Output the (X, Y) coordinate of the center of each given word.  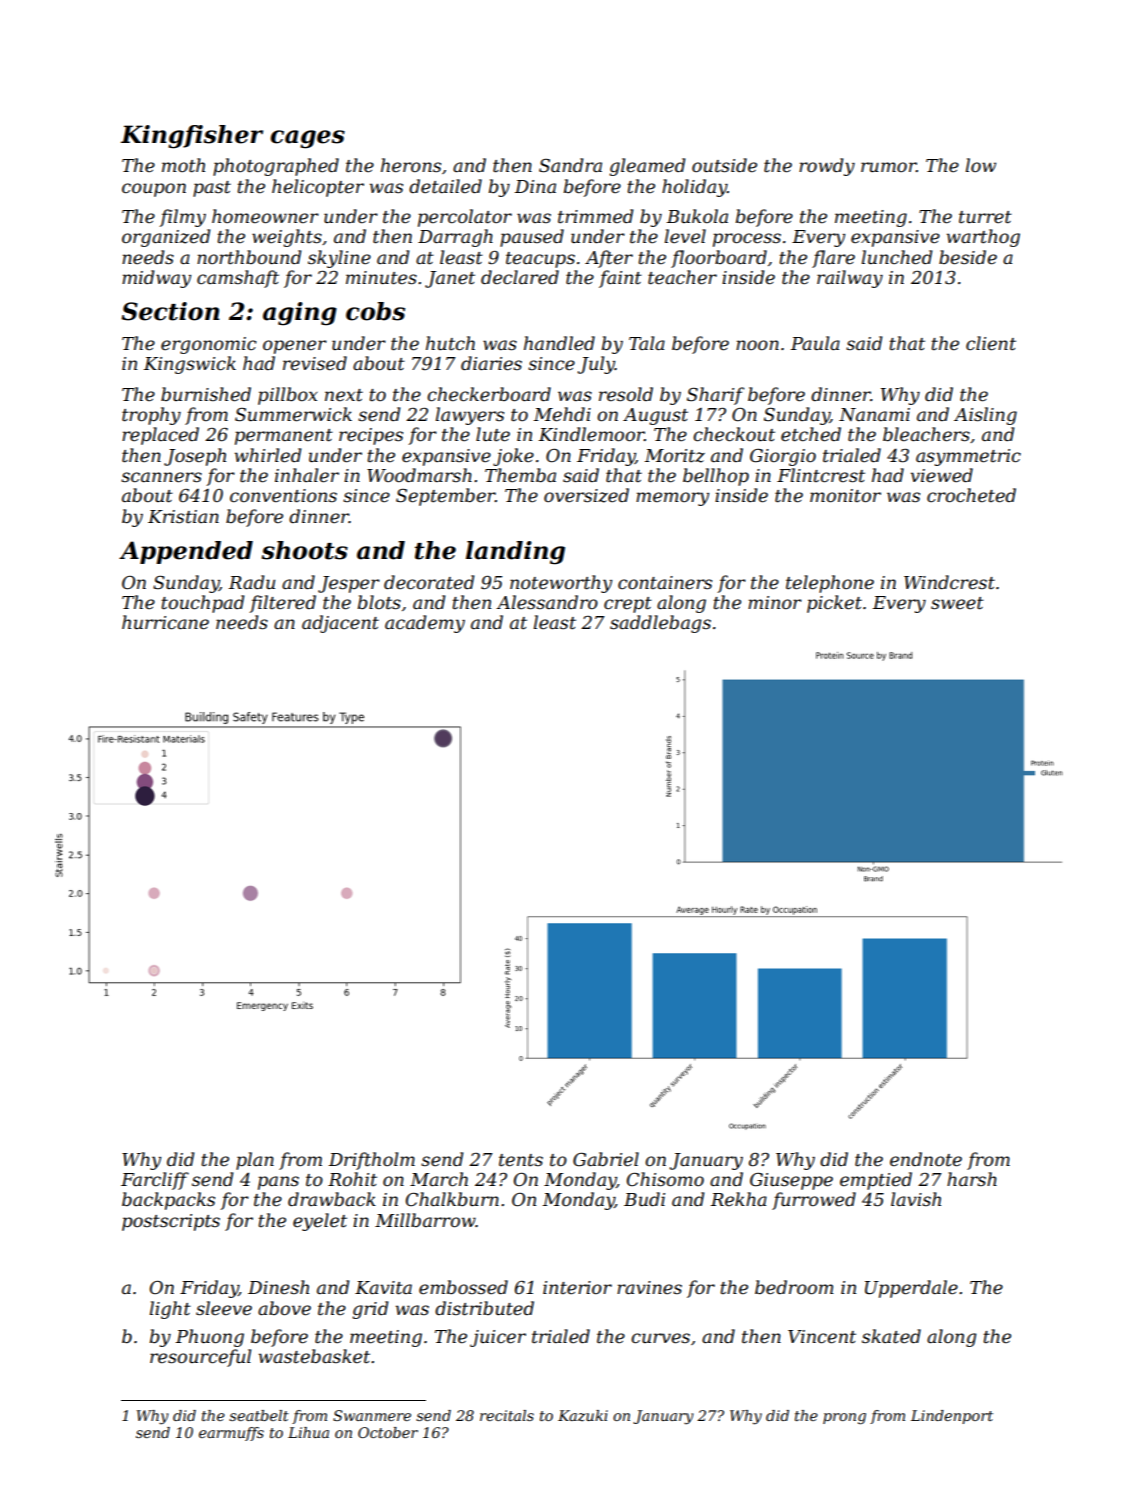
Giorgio (783, 457)
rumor (888, 167)
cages (307, 139)
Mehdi (562, 414)
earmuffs (231, 1434)
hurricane (165, 622)
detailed (445, 186)
